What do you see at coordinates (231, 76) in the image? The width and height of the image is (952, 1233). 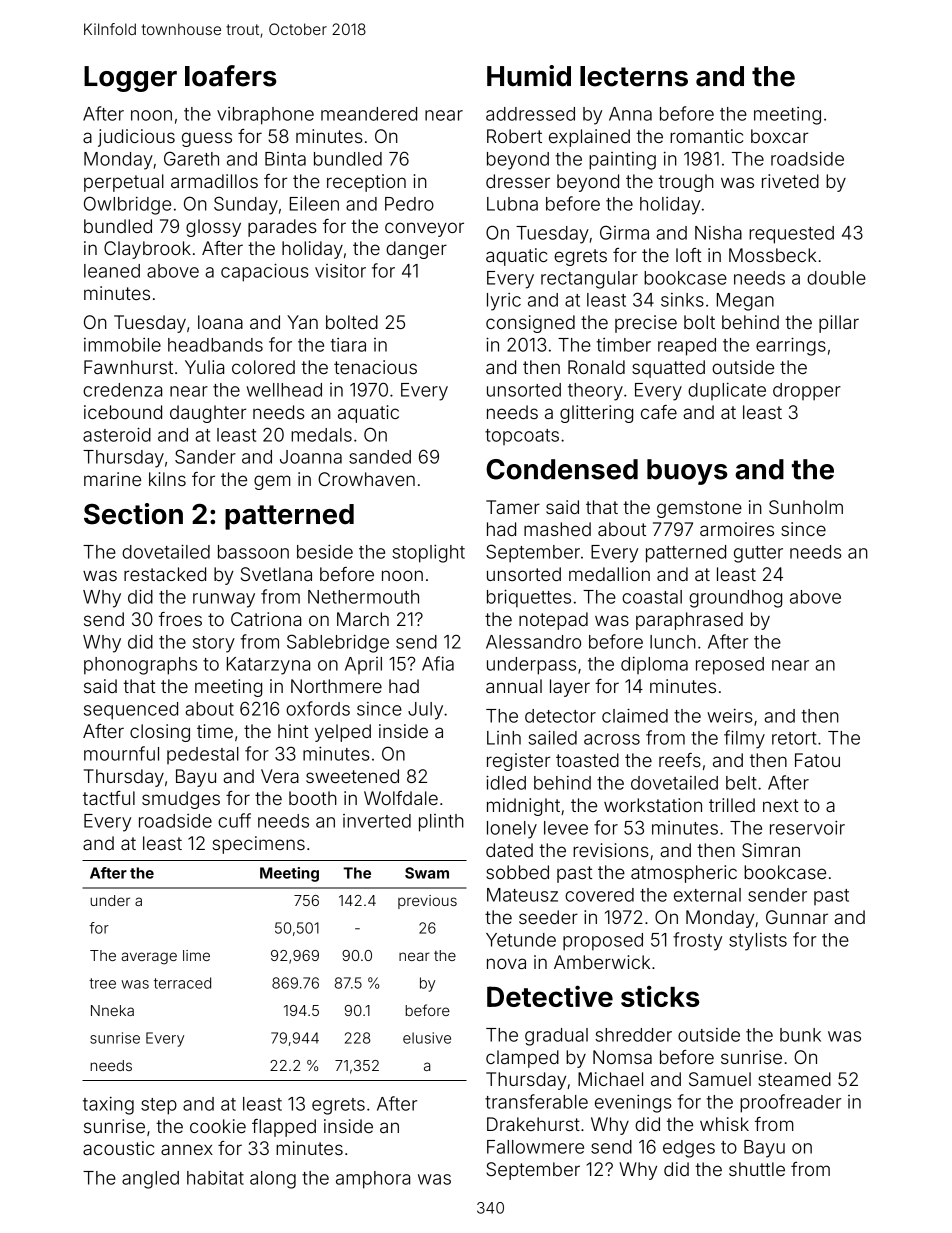 I see `loafers` at bounding box center [231, 76].
